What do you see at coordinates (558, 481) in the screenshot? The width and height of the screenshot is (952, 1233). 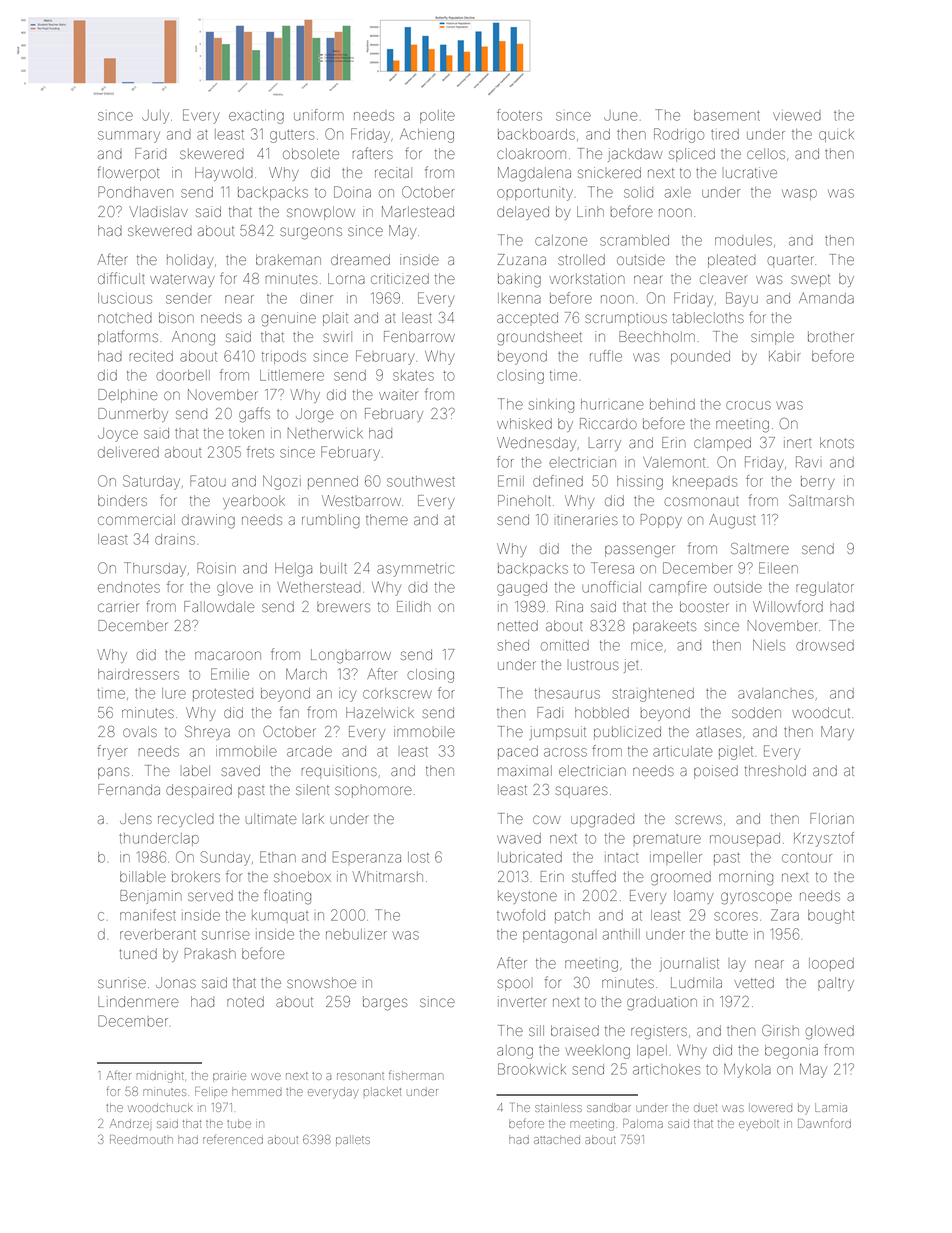 I see `defined` at bounding box center [558, 481].
